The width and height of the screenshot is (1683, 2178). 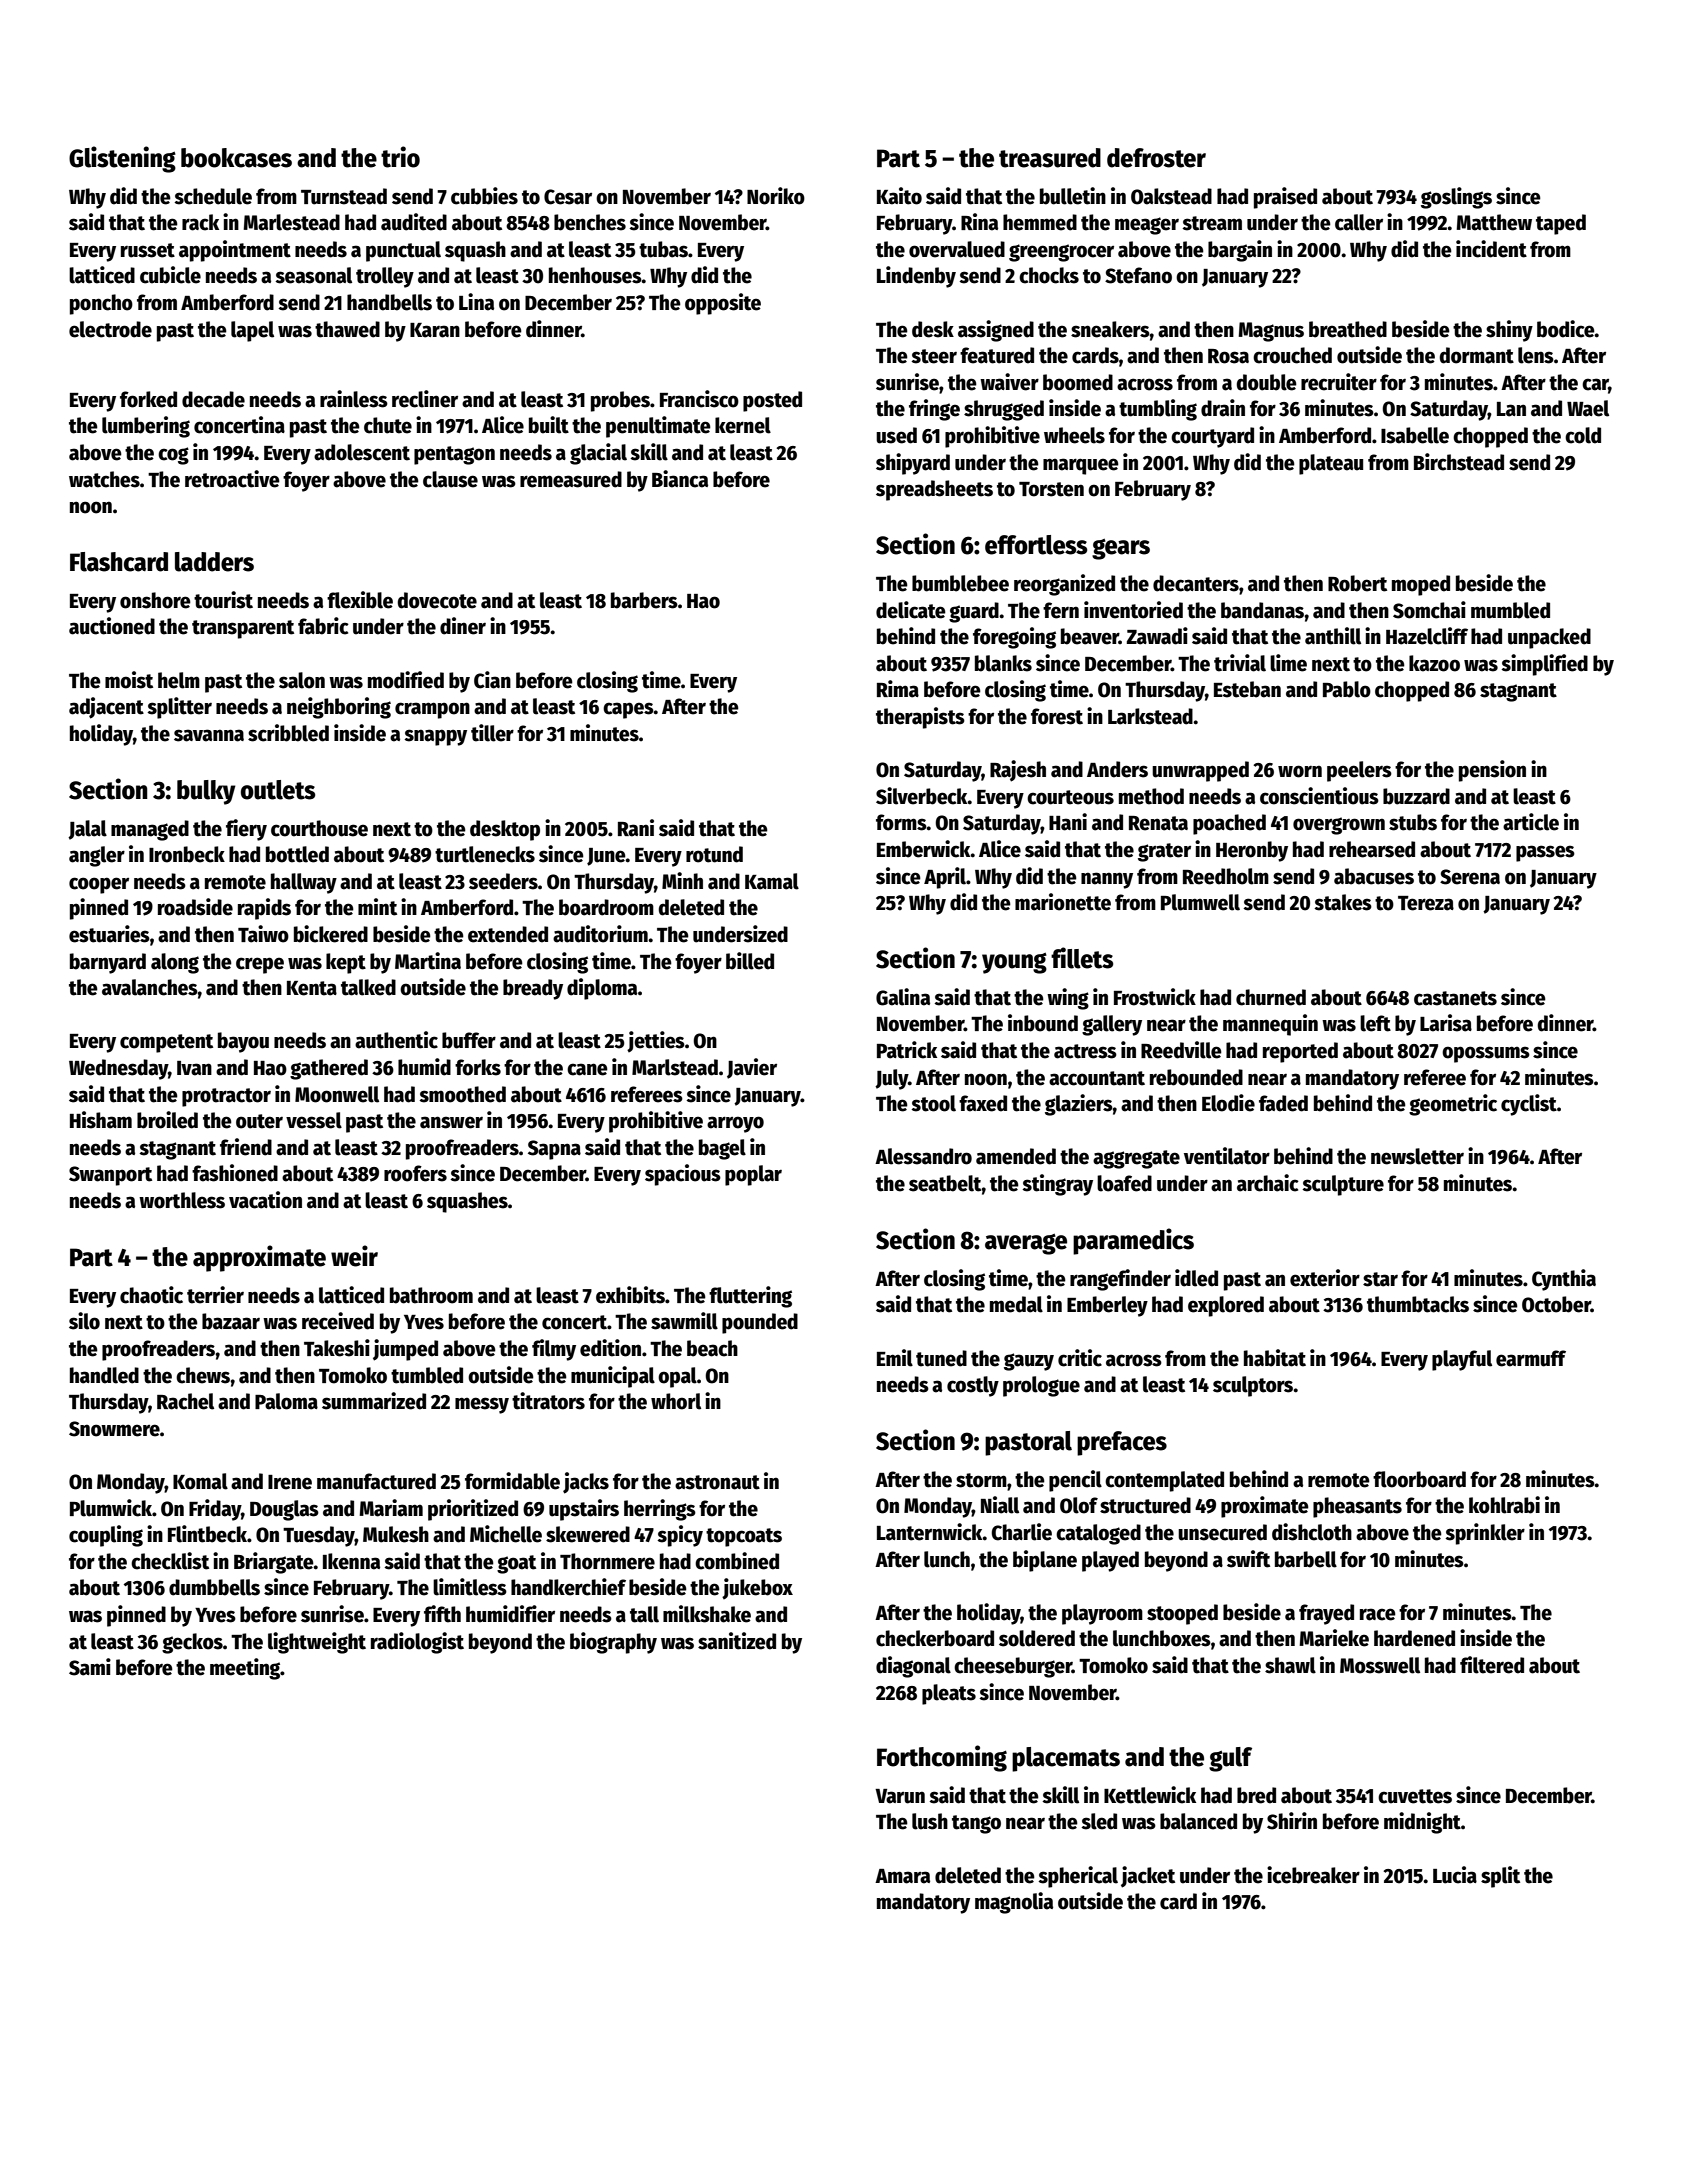 What do you see at coordinates (723, 304) in the screenshot?
I see `opposite` at bounding box center [723, 304].
